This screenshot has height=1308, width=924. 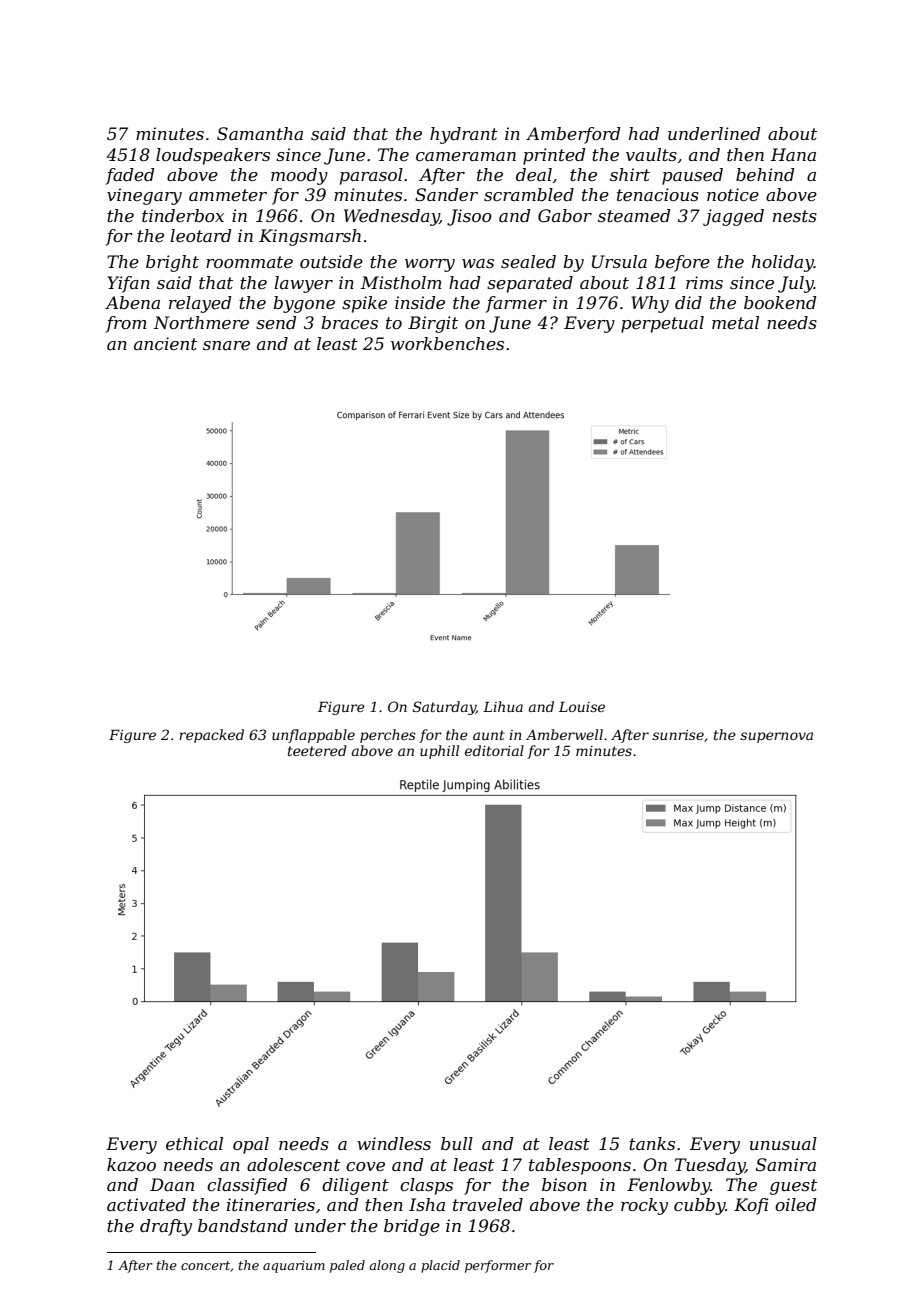 What do you see at coordinates (564, 734) in the screenshot?
I see `Amberwell` at bounding box center [564, 734].
